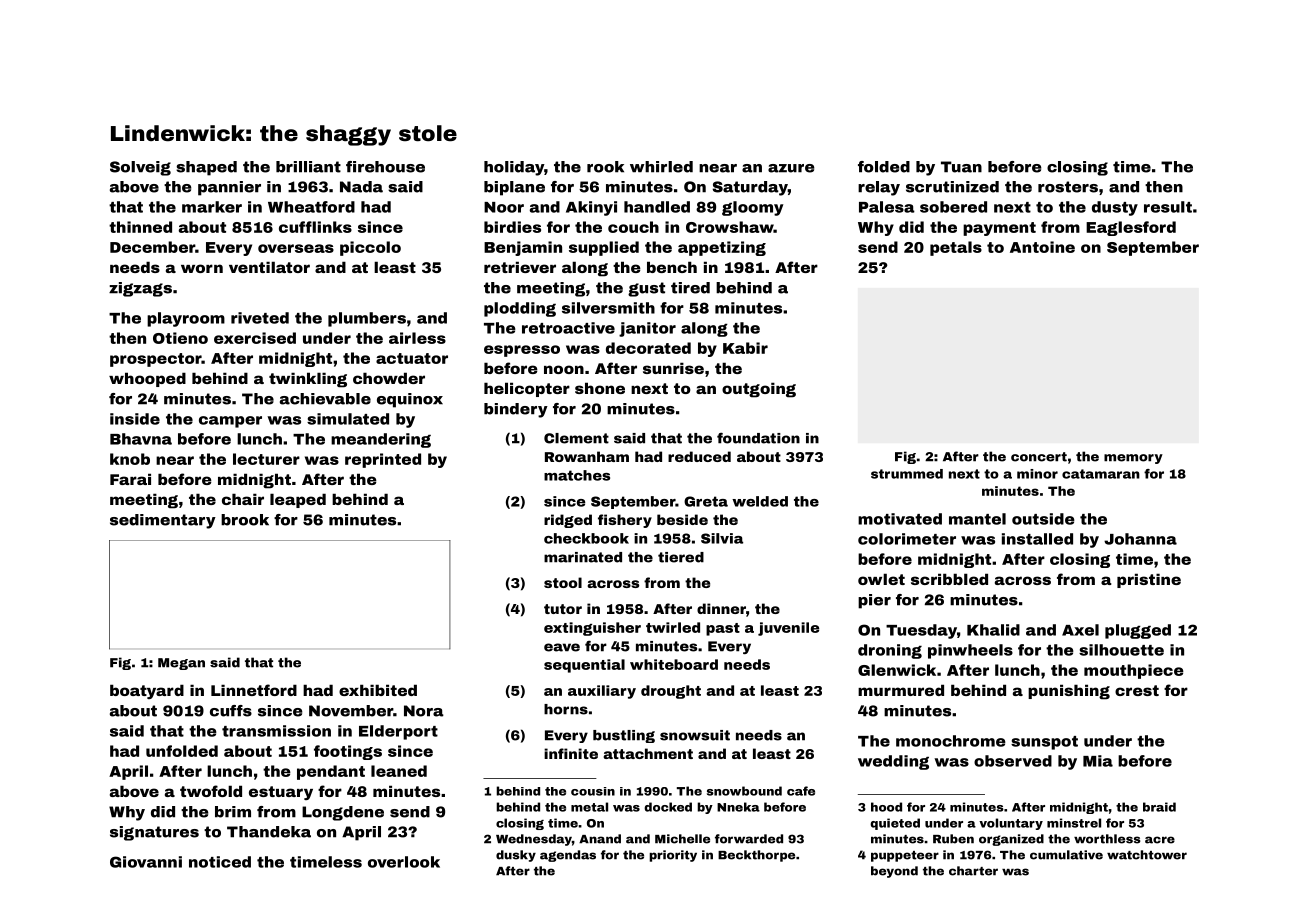 The width and height of the image is (1308, 924). Describe the element at coordinates (791, 168) in the image. I see `azure` at that location.
